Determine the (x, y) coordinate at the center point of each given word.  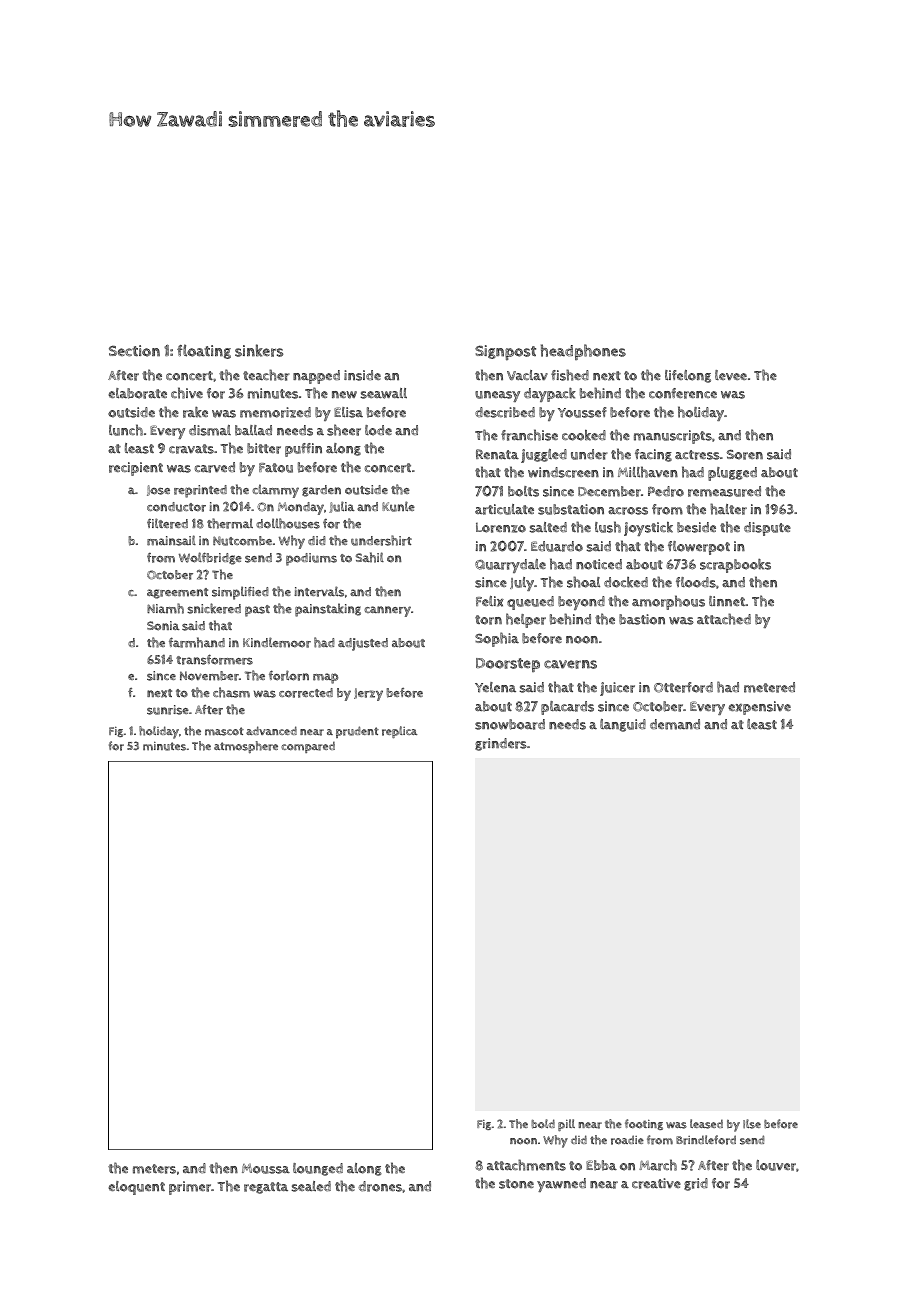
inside (362, 375)
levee (731, 375)
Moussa (266, 1169)
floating (204, 351)
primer (190, 1188)
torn (488, 620)
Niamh (165, 608)
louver (776, 1165)
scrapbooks (735, 566)
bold (543, 1124)
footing (644, 1124)
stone (516, 1184)
